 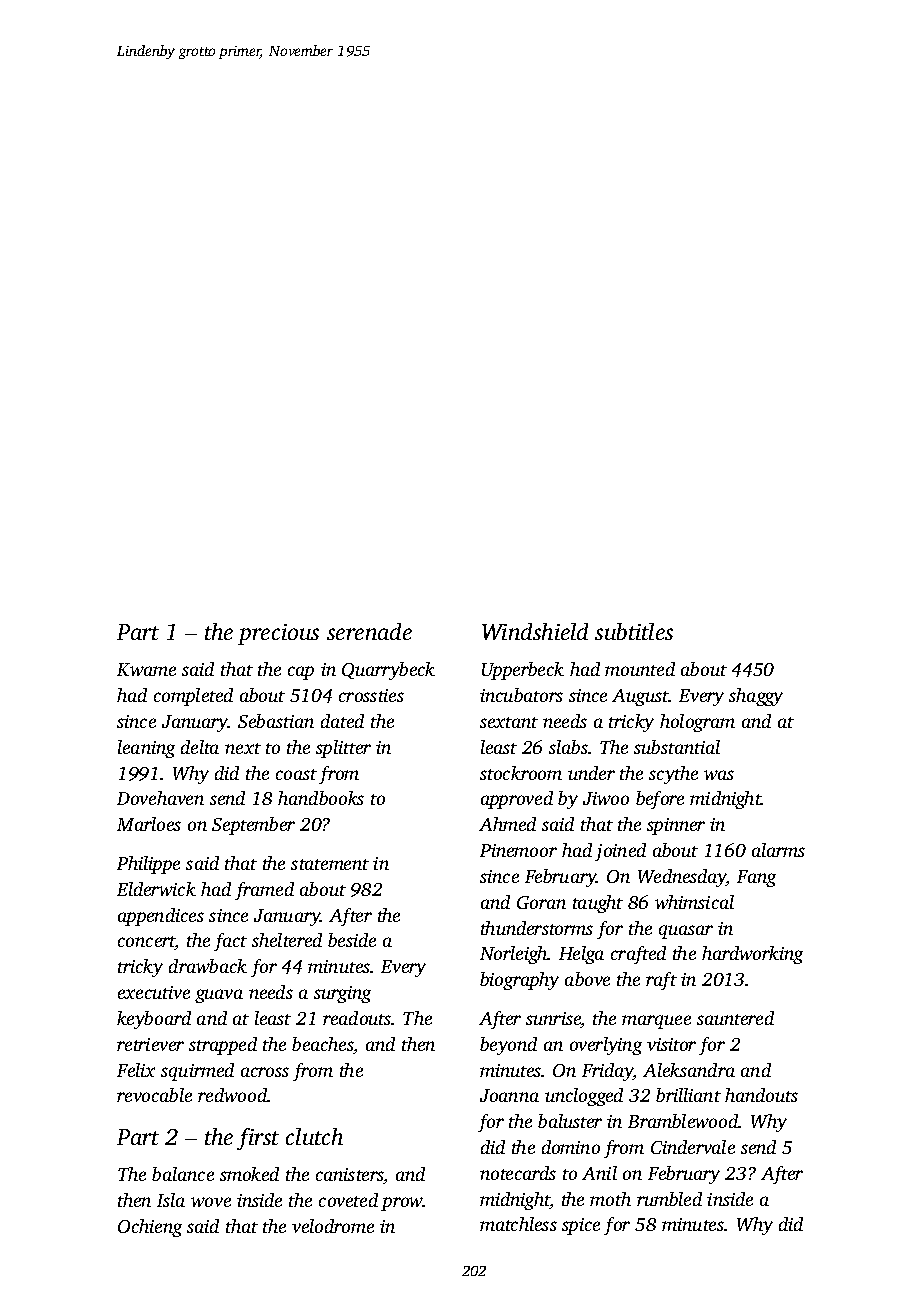 I want to click on readouts, so click(x=357, y=1018).
